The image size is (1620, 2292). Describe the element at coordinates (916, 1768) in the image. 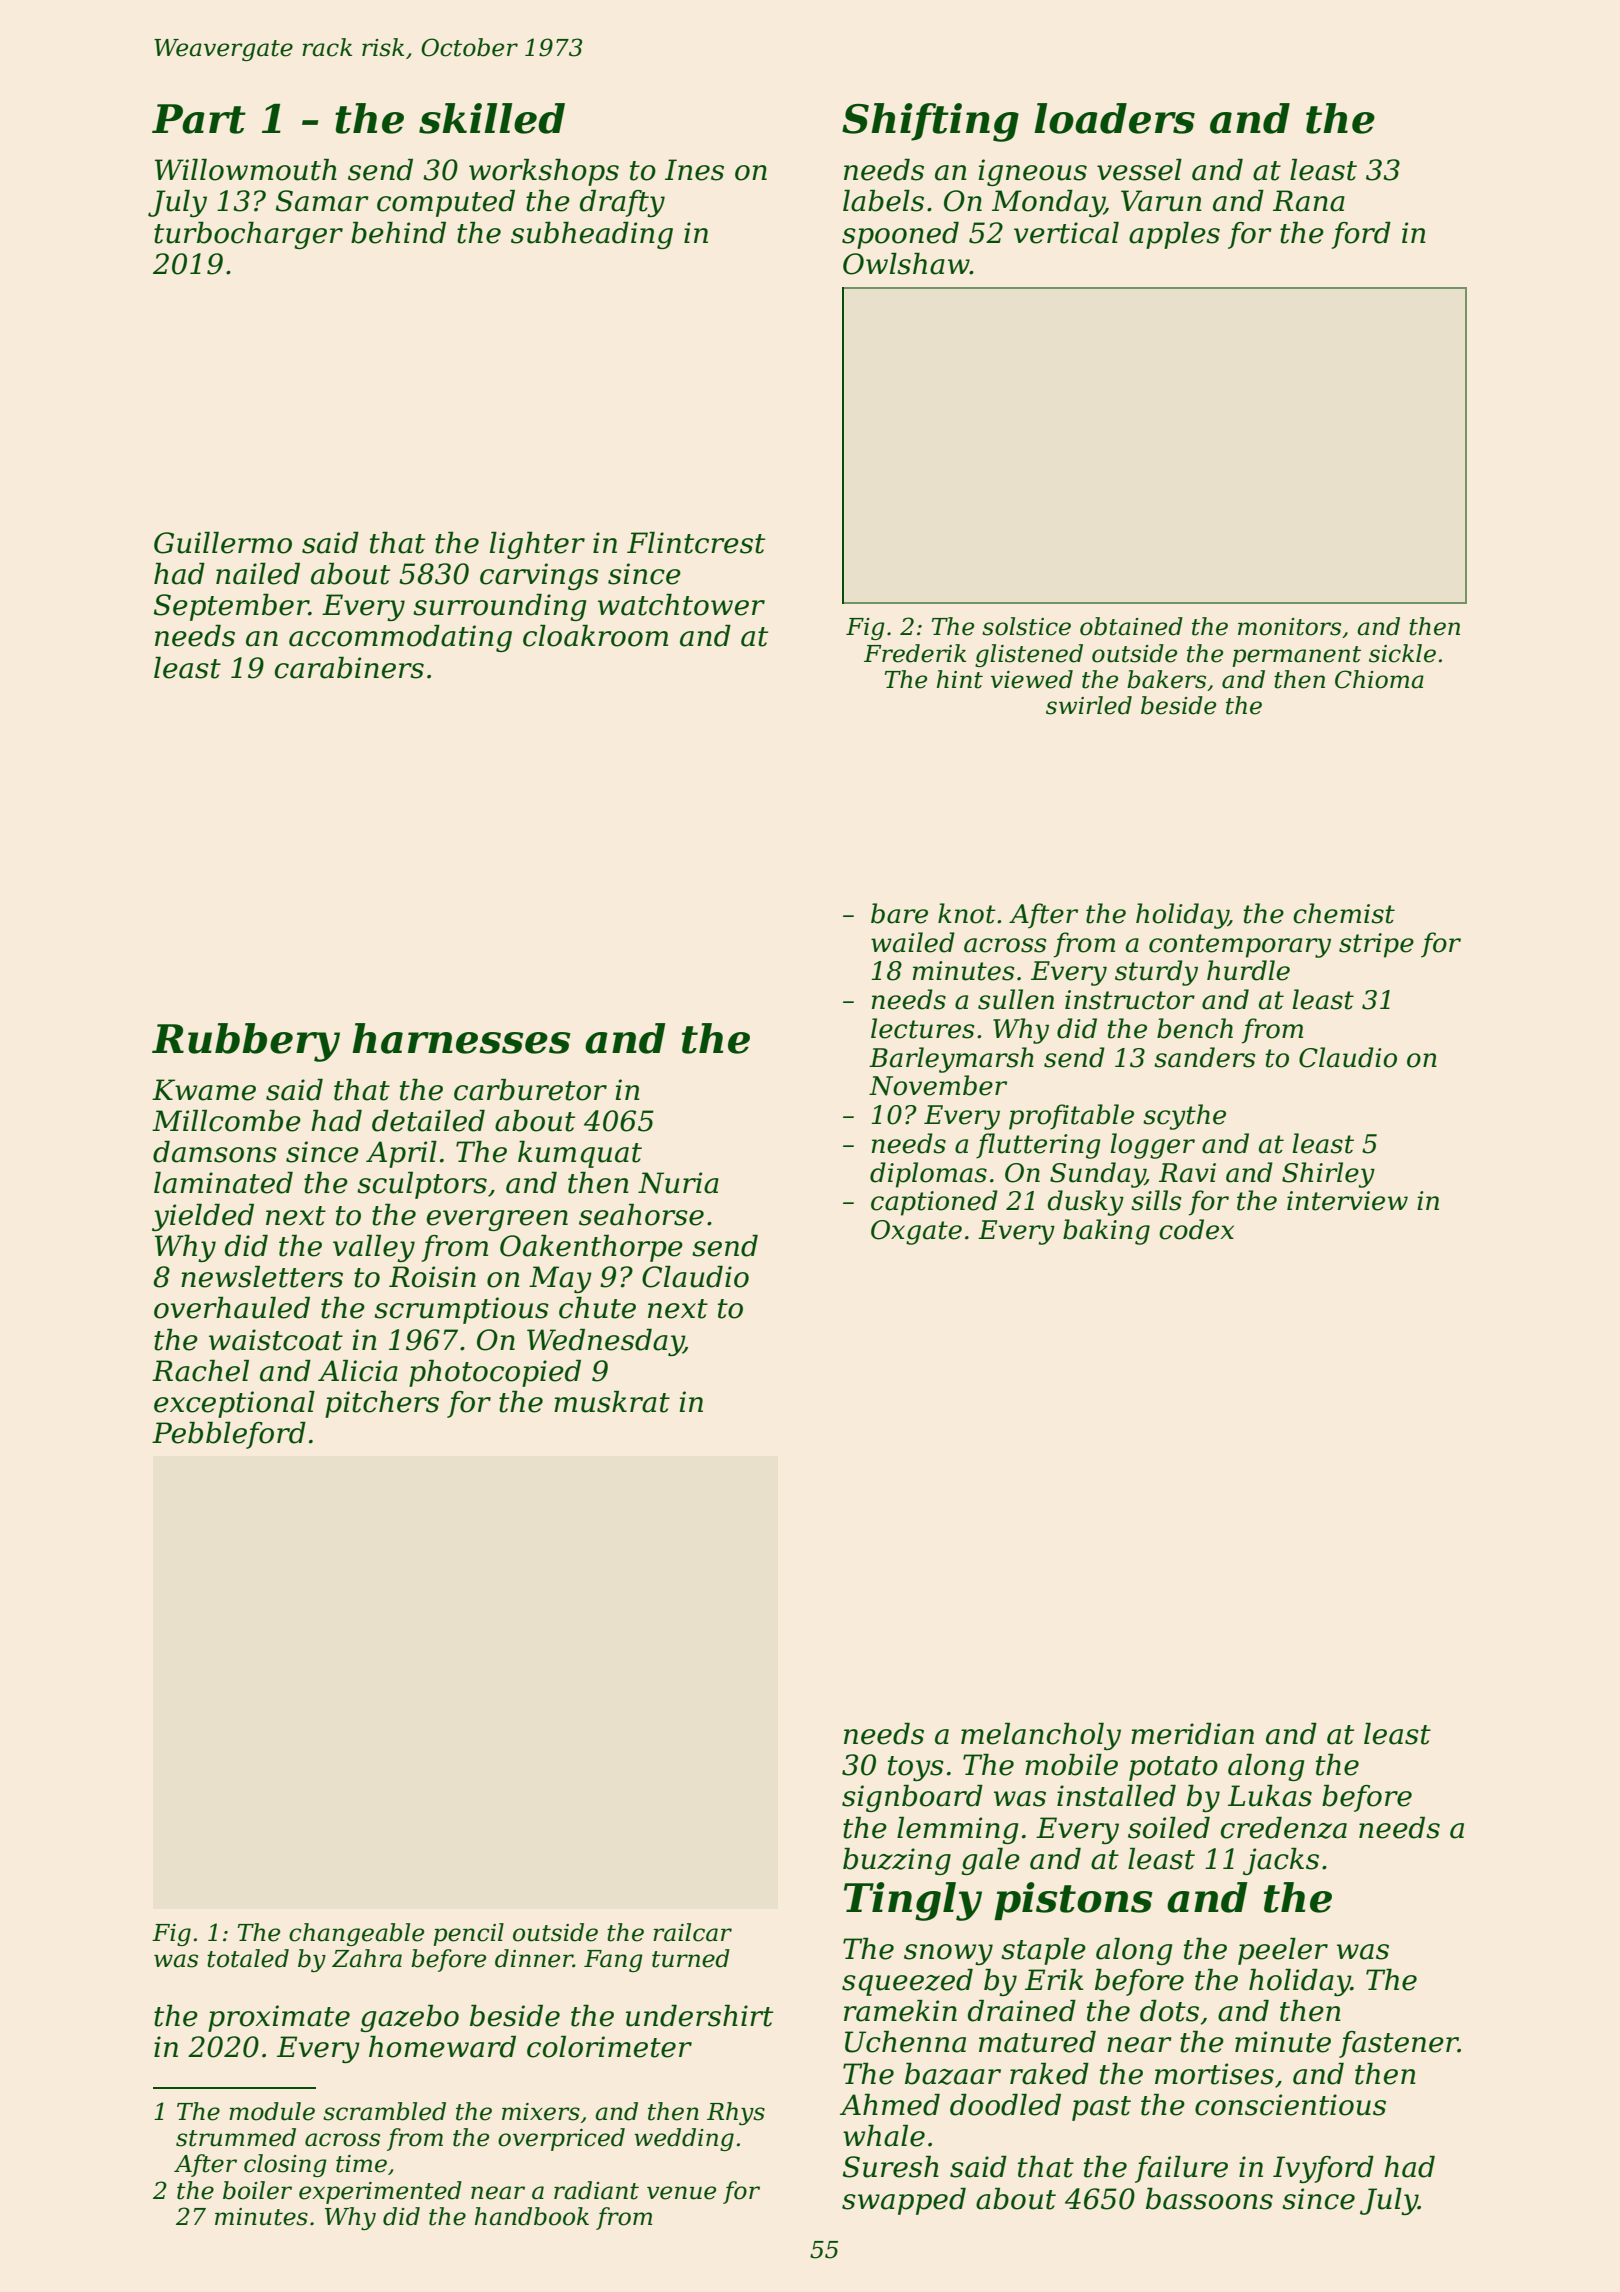

I see `toys` at that location.
